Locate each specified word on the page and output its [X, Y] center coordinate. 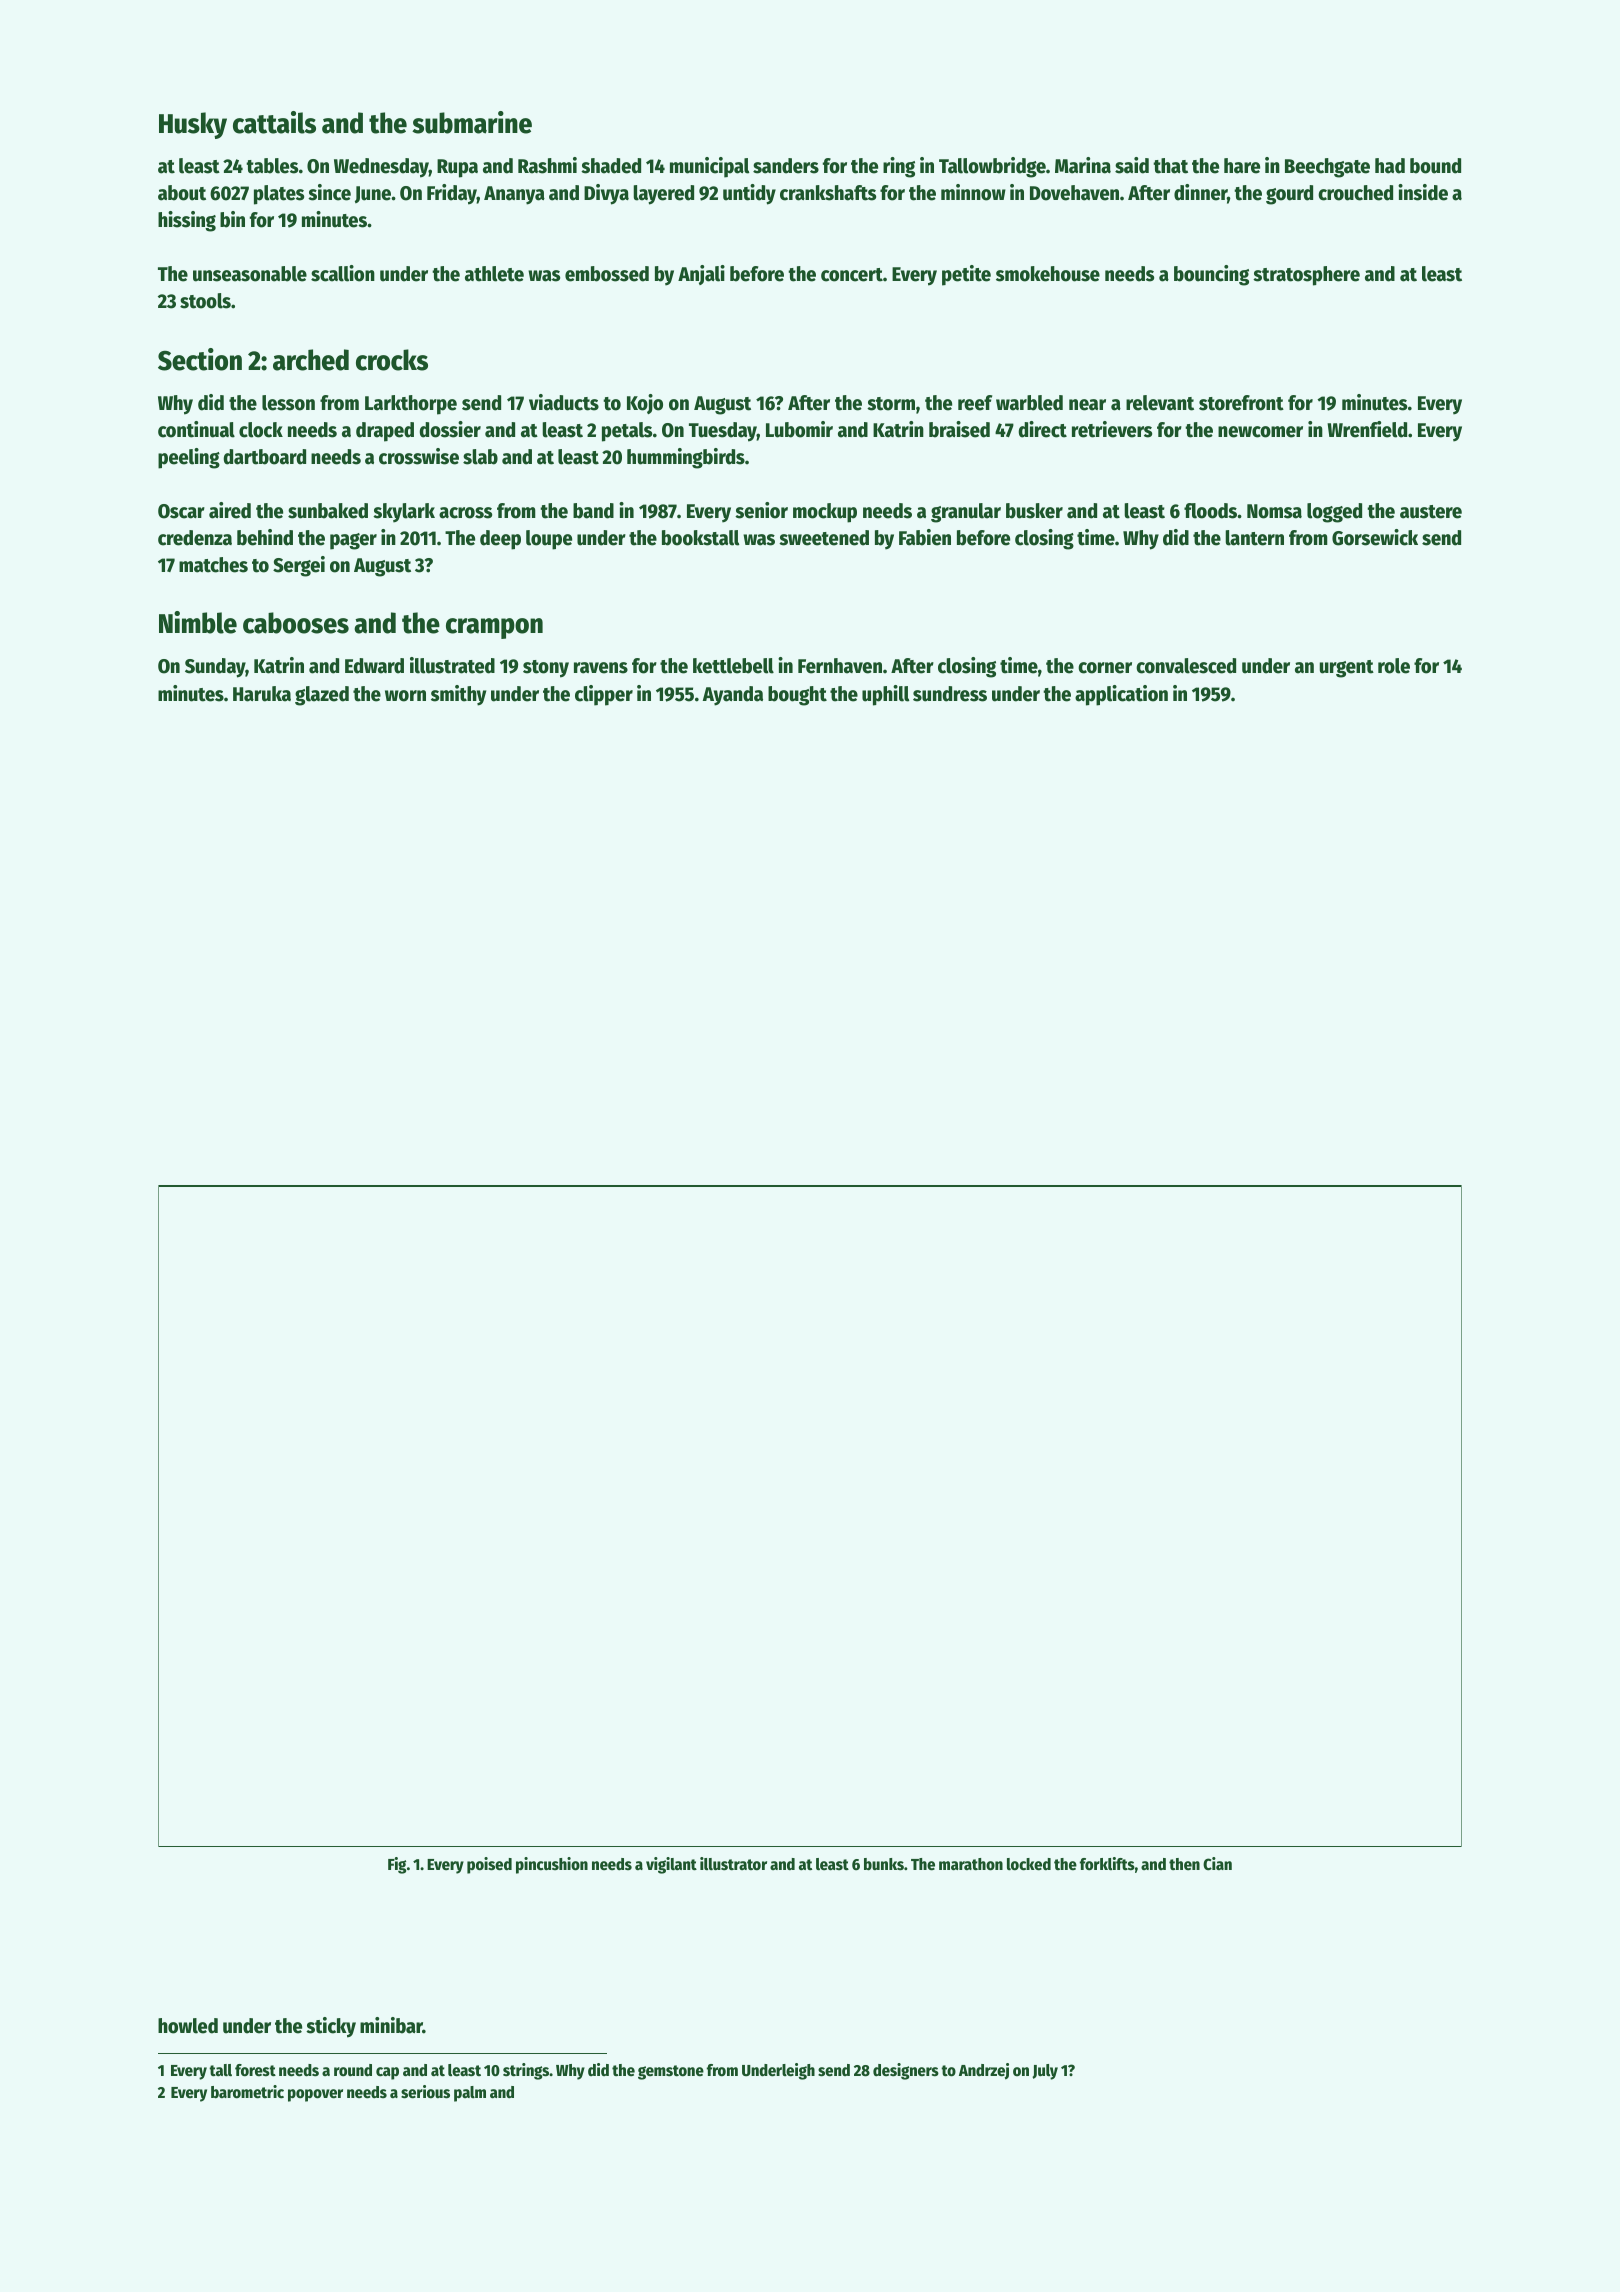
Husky [193, 125]
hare [1242, 166]
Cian [1217, 1864]
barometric [247, 2092]
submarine [472, 122]
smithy [458, 695]
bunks [884, 1864]
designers [906, 2071]
